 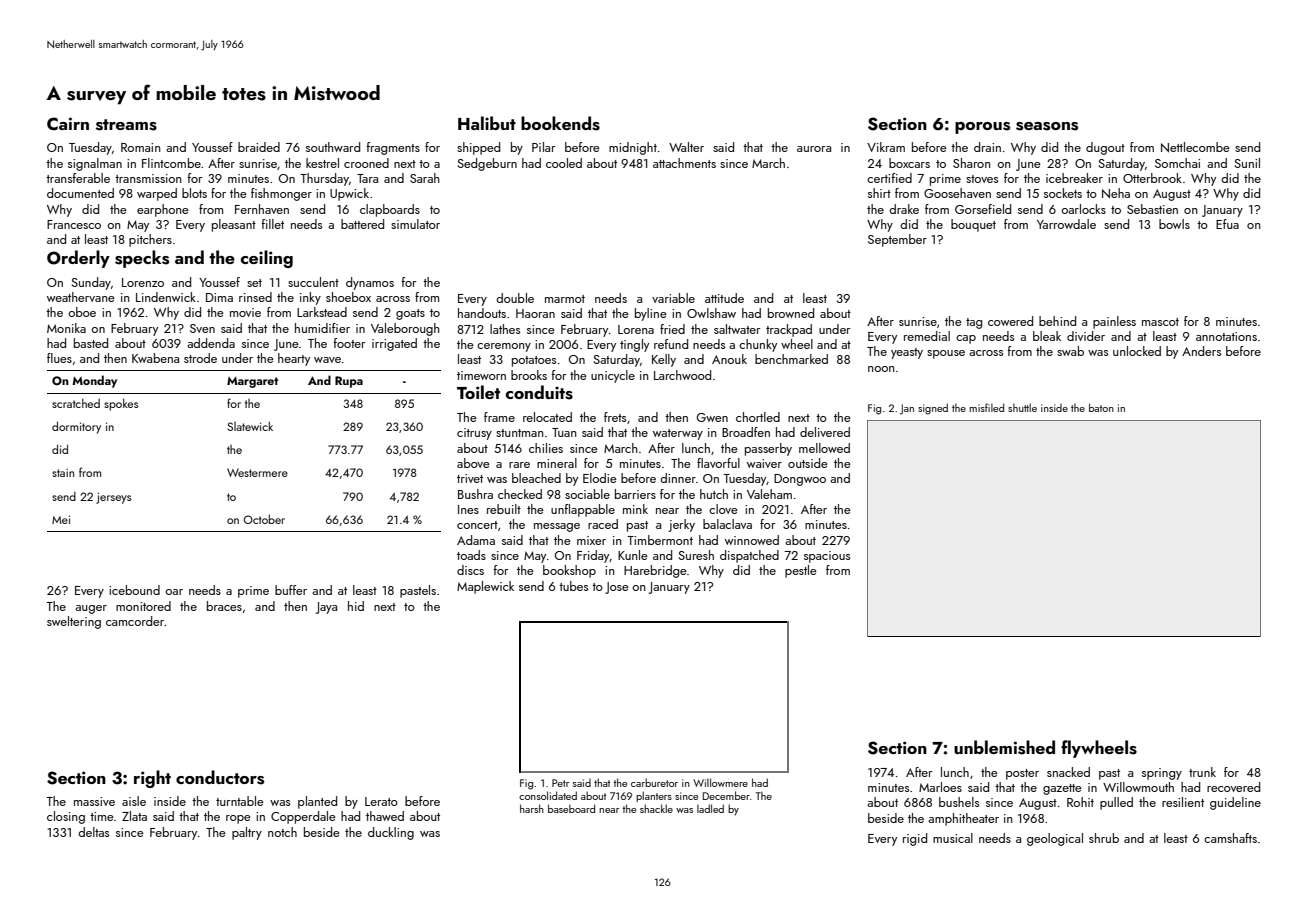 I want to click on shrub, so click(x=1104, y=838).
